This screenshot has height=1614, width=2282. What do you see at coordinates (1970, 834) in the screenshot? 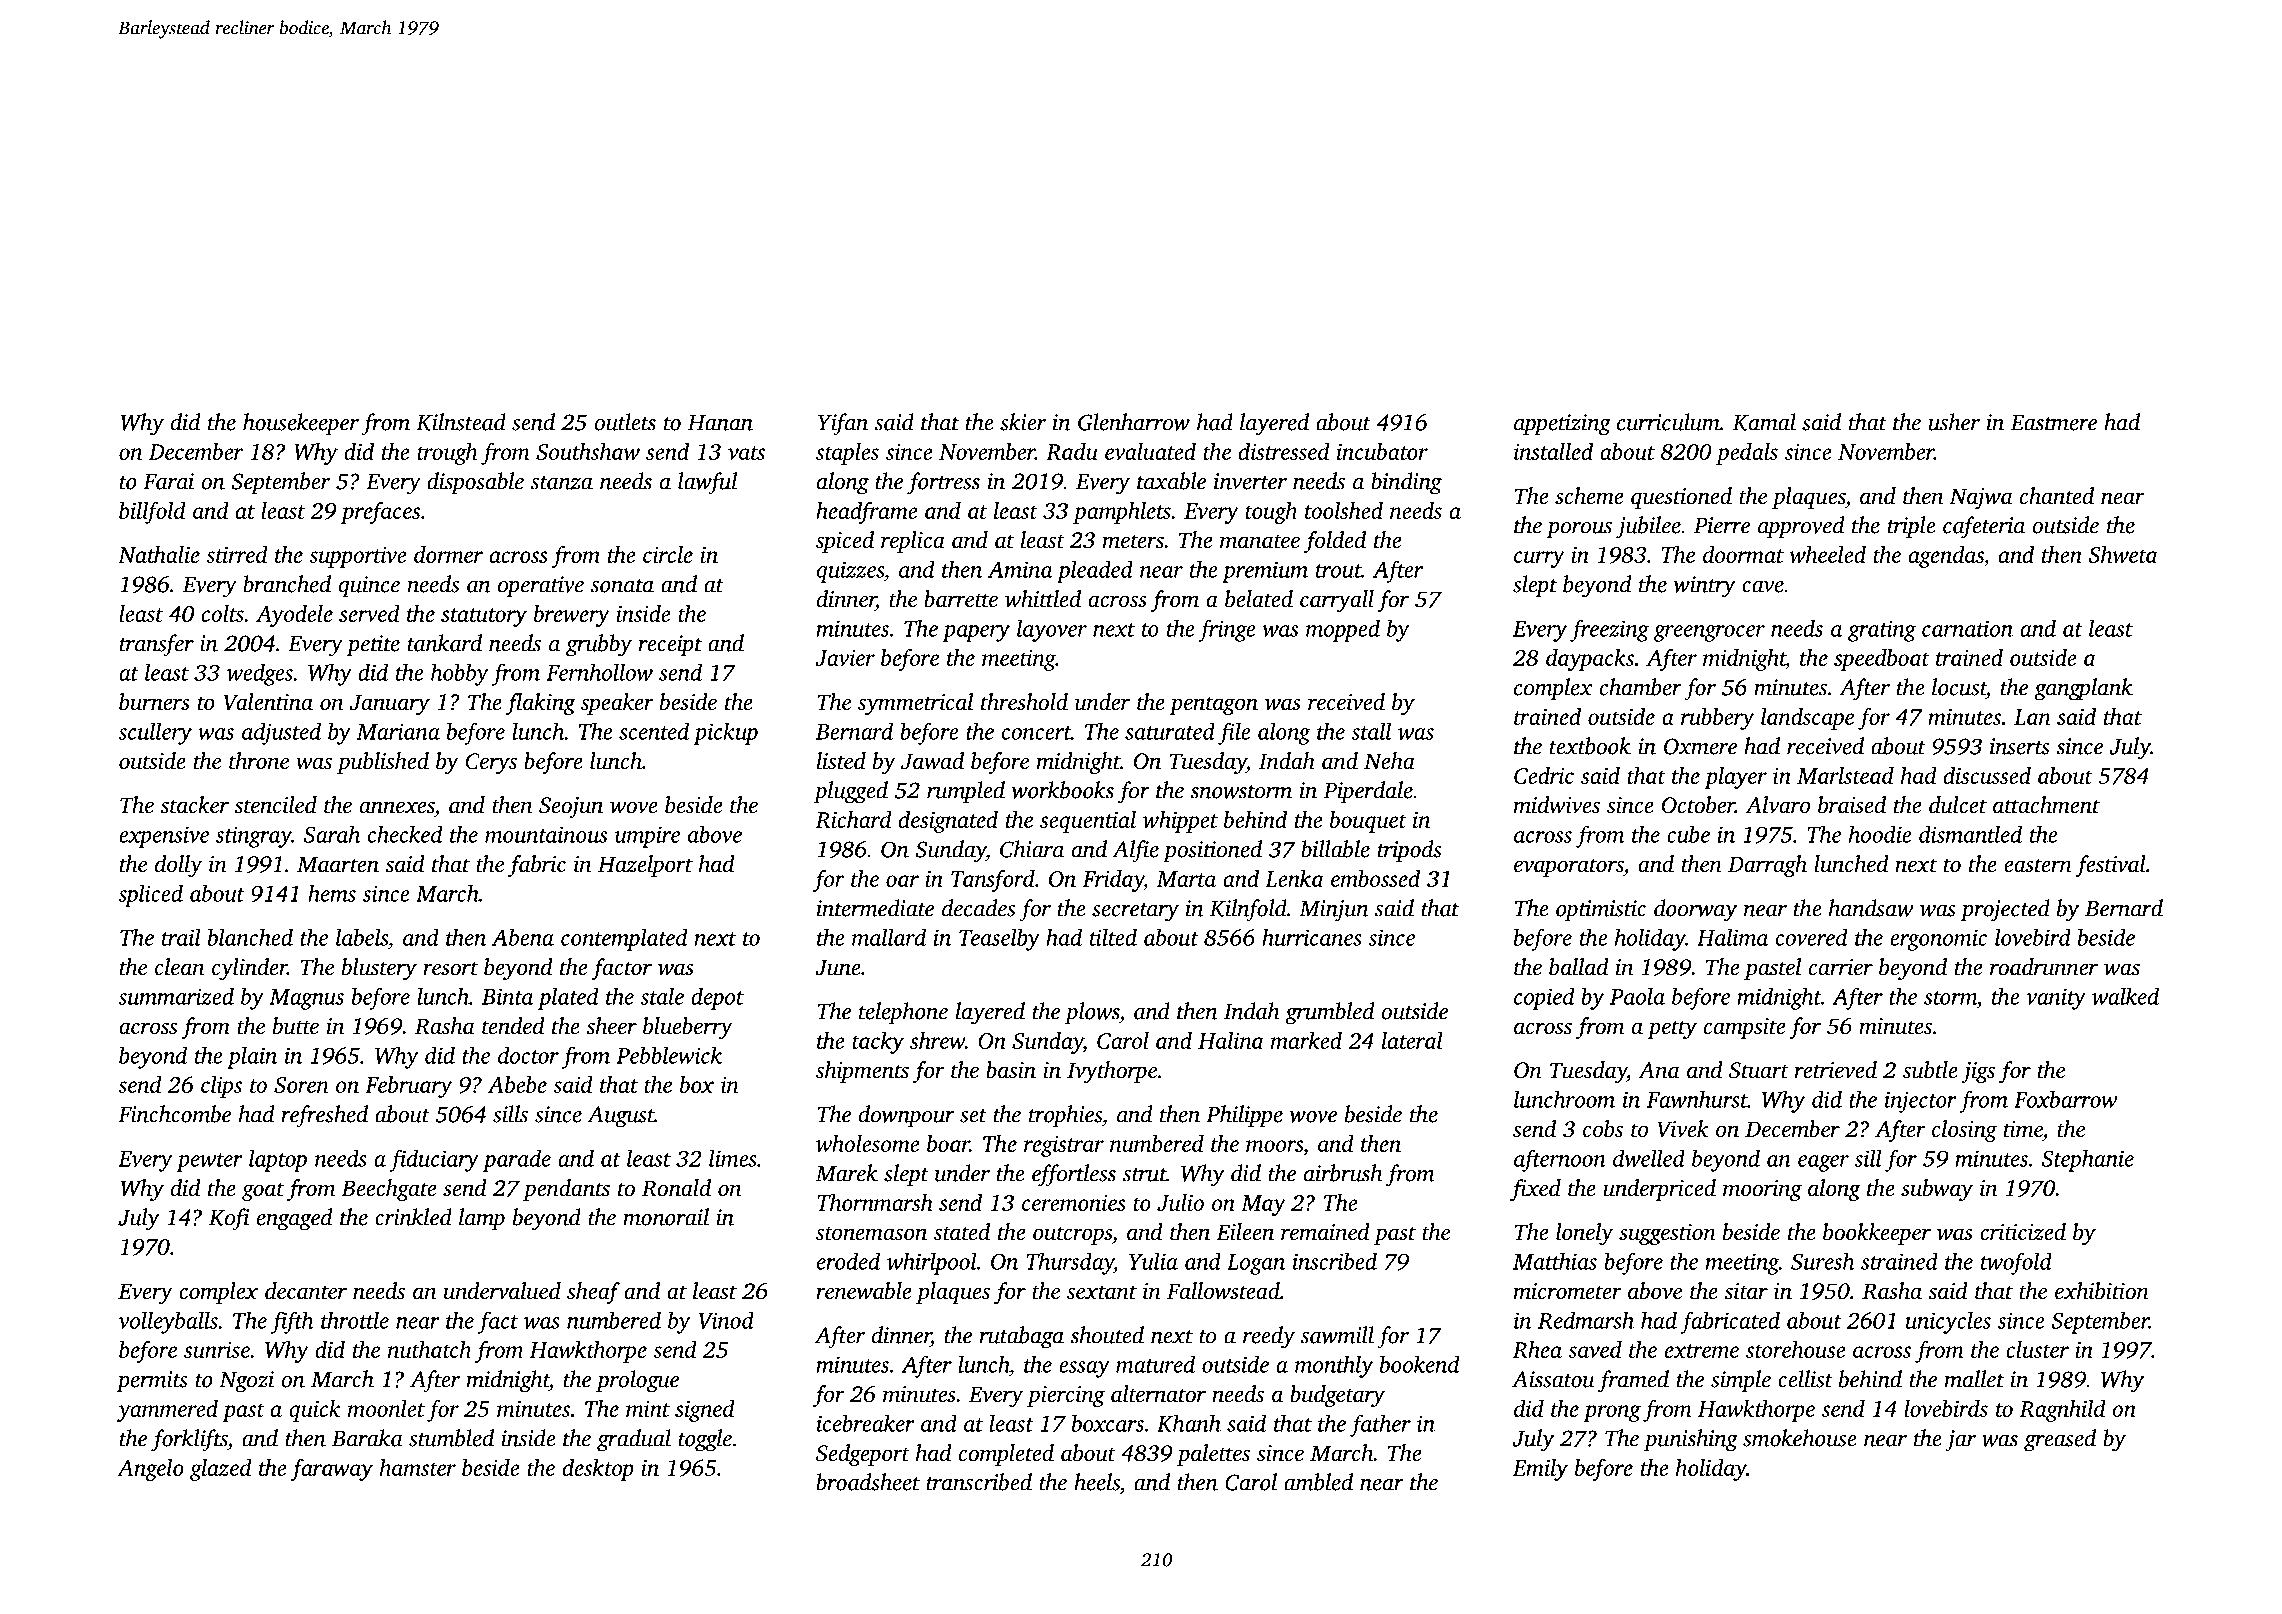
I see `dismantled` at bounding box center [1970, 834].
